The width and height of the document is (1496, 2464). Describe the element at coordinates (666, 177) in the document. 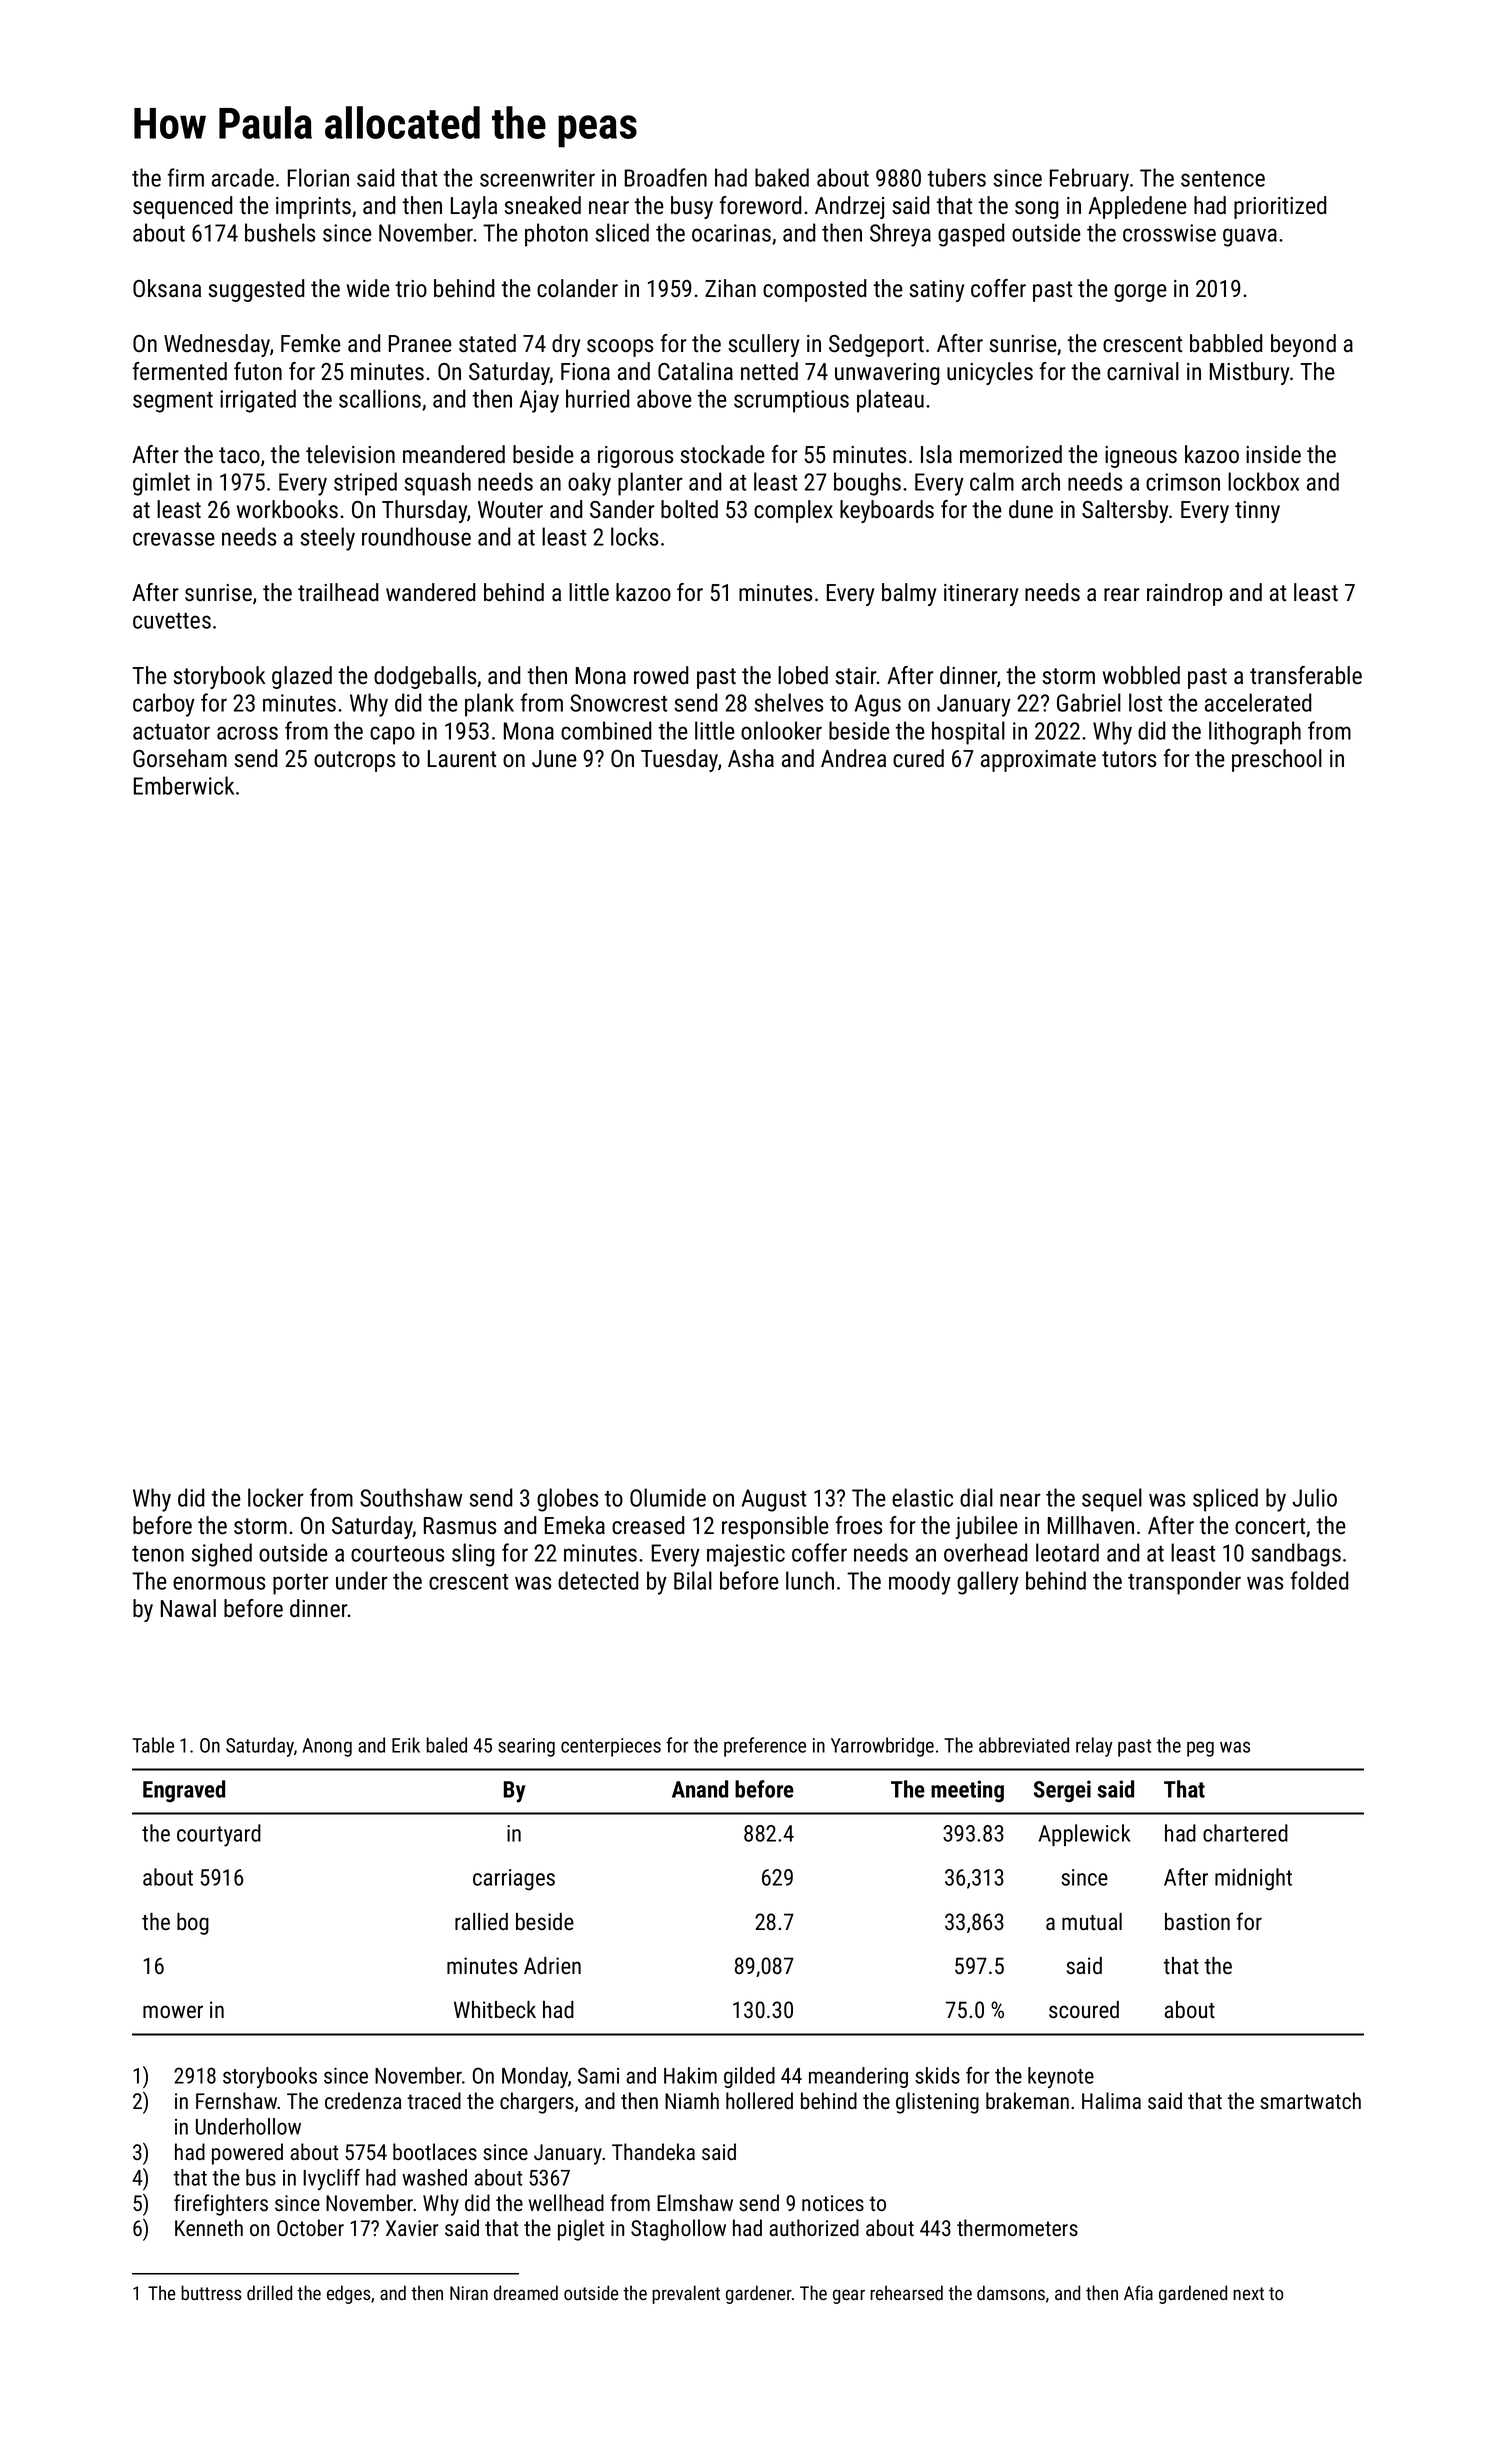

I see `Broadfen` at that location.
